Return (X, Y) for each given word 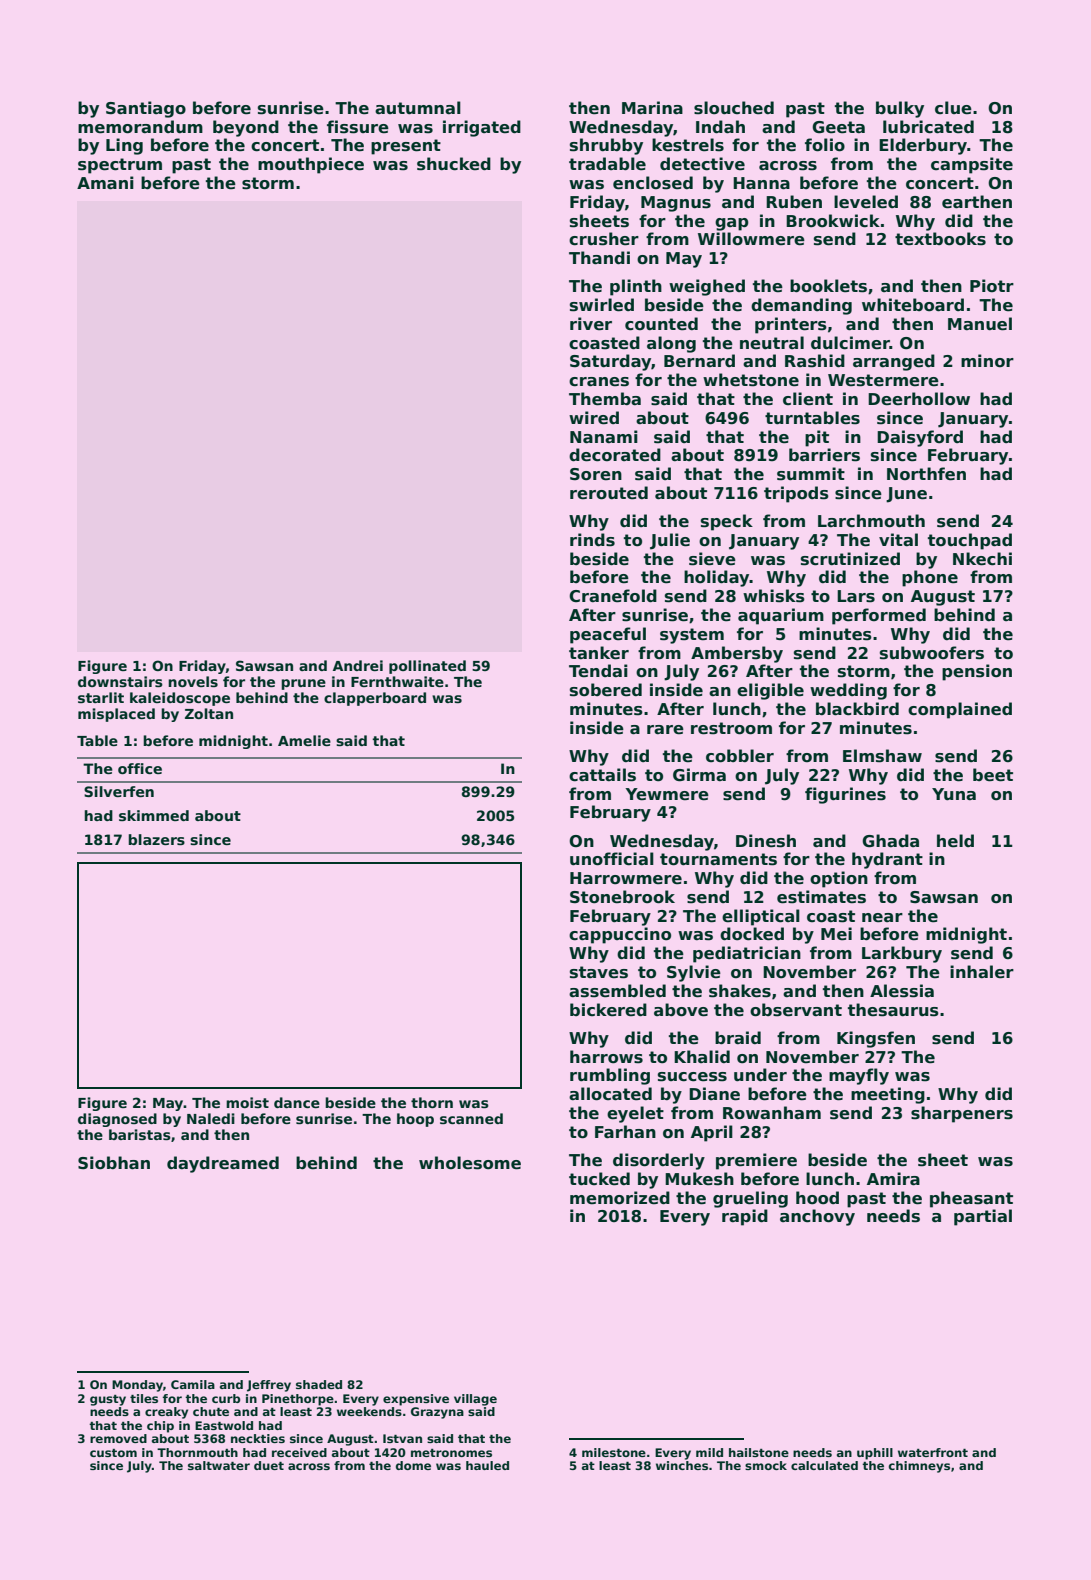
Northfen (926, 474)
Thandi (599, 258)
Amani (105, 183)
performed (879, 616)
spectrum (120, 166)
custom (113, 1453)
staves (599, 972)
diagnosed (117, 1120)
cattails (602, 775)
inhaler (982, 972)
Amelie (304, 740)
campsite (972, 165)
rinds (592, 540)
